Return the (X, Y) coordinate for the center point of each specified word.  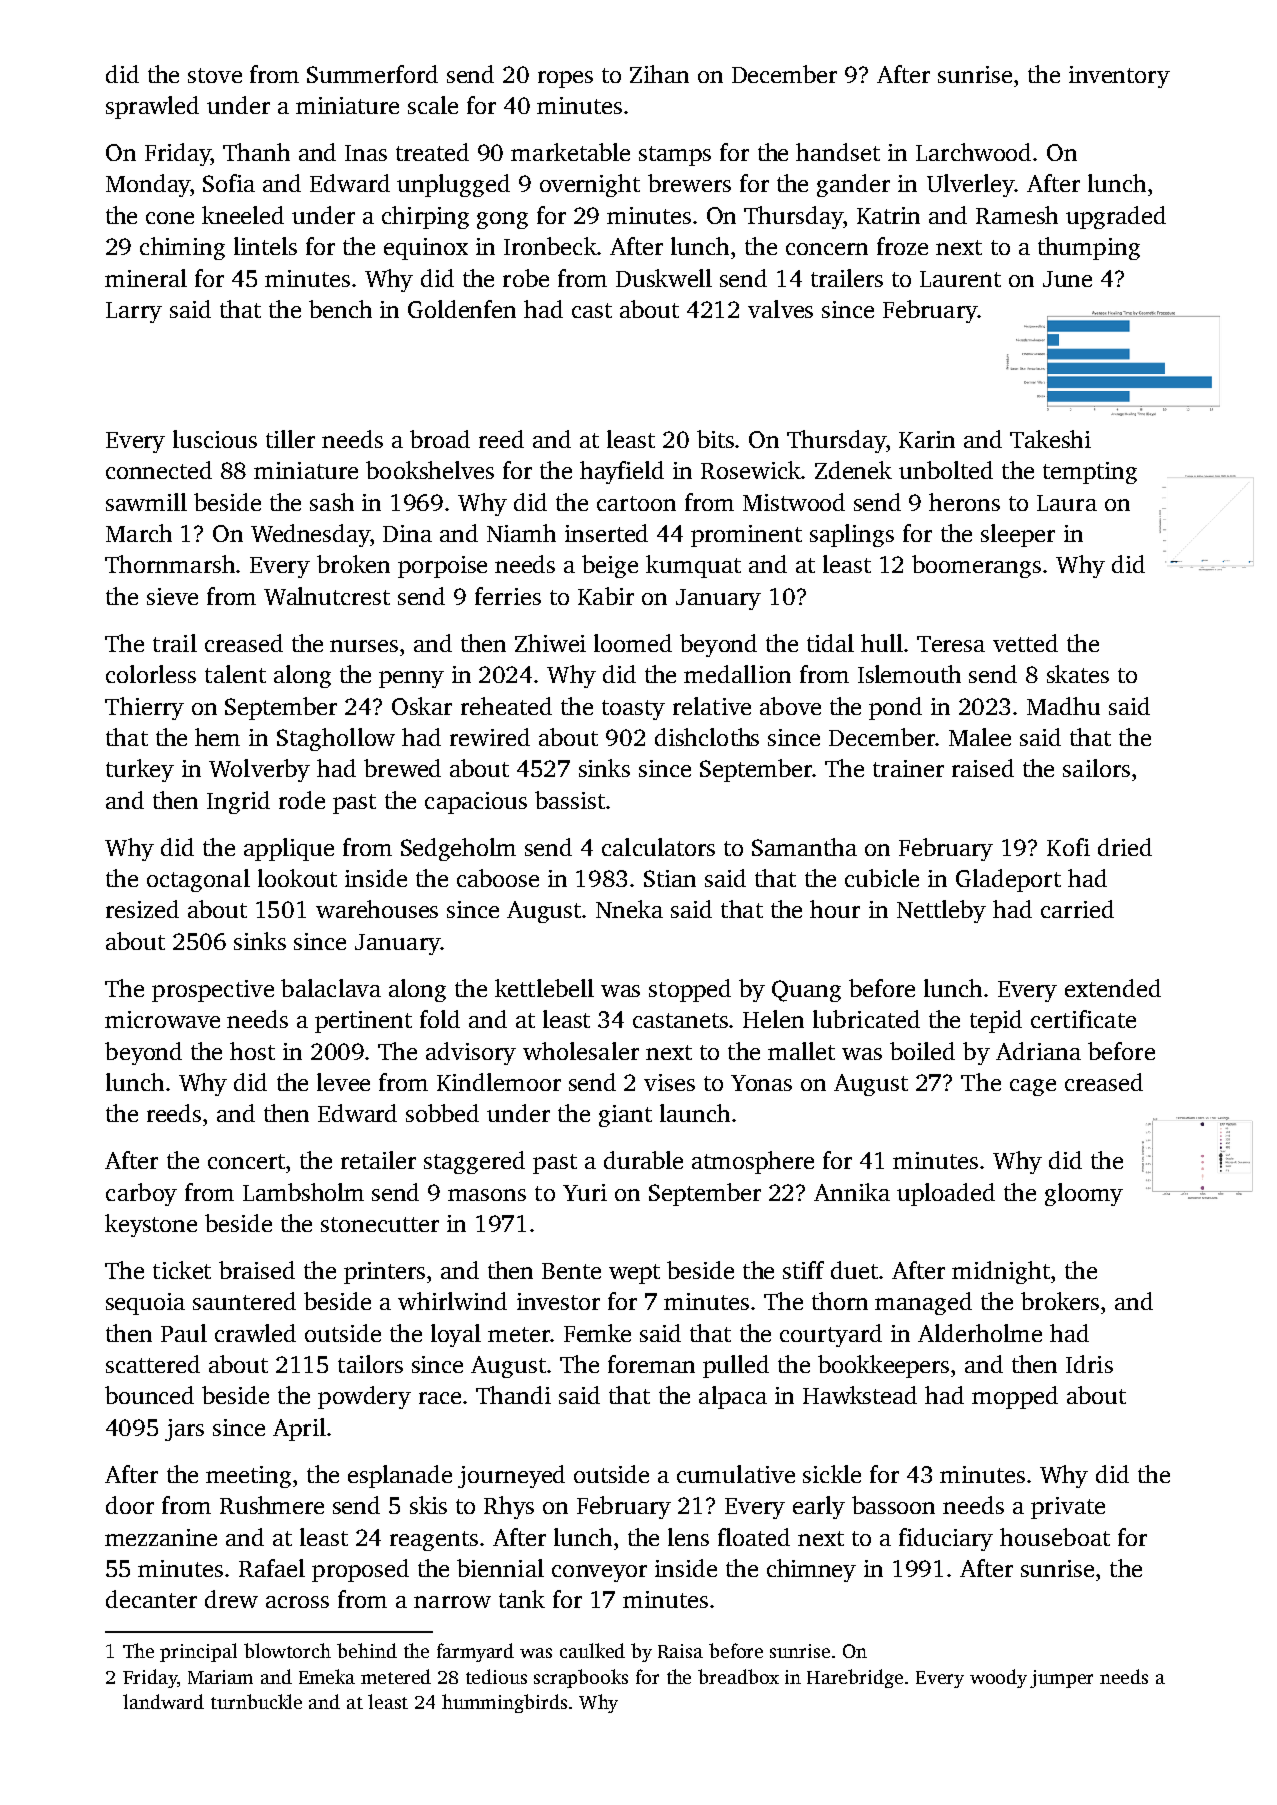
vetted (1025, 643)
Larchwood (973, 152)
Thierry (144, 708)
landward (163, 1701)
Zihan (659, 74)
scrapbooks (581, 1678)
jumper (1061, 1679)
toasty (633, 710)
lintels (265, 246)
